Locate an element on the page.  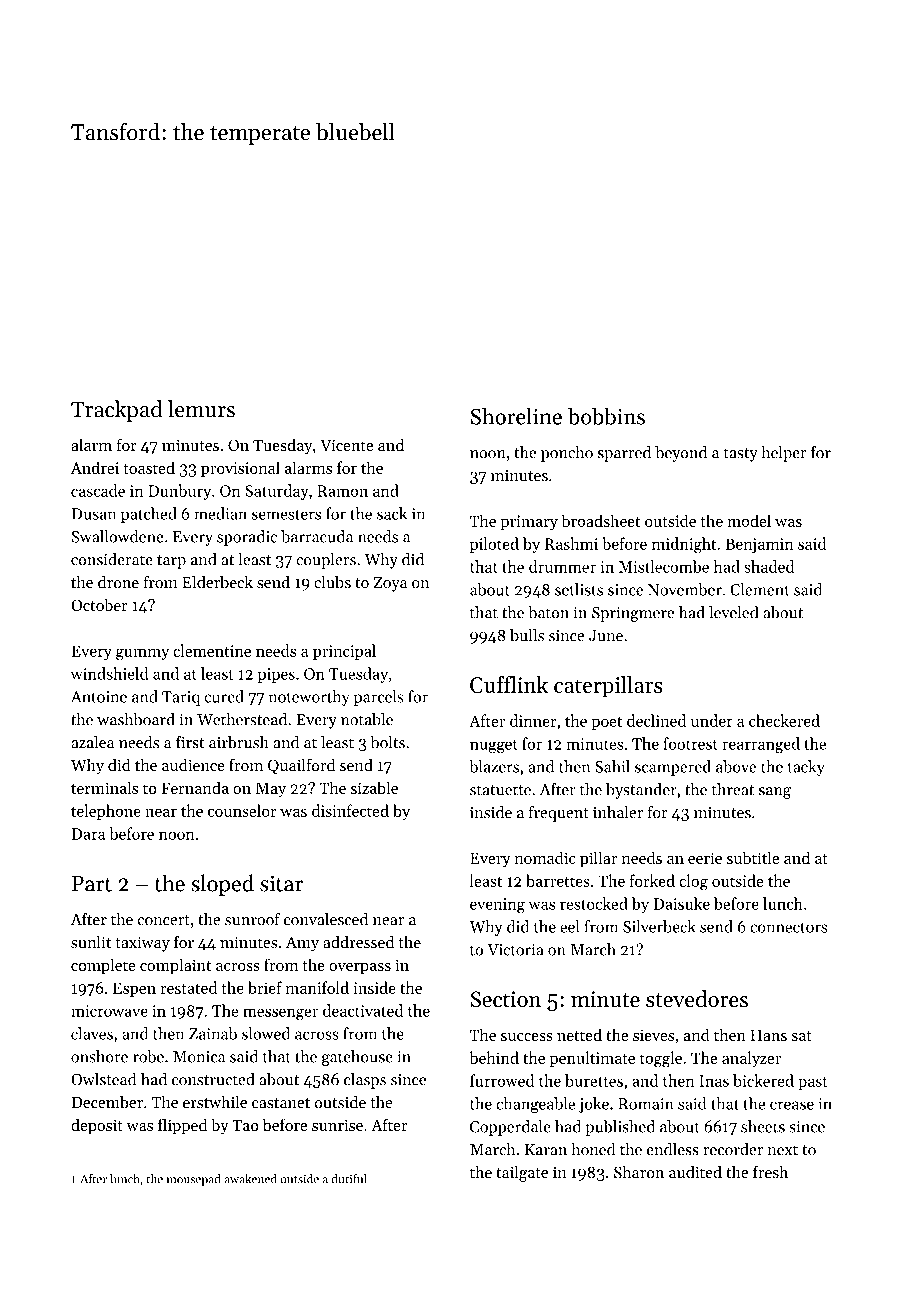
forked is located at coordinates (652, 880).
